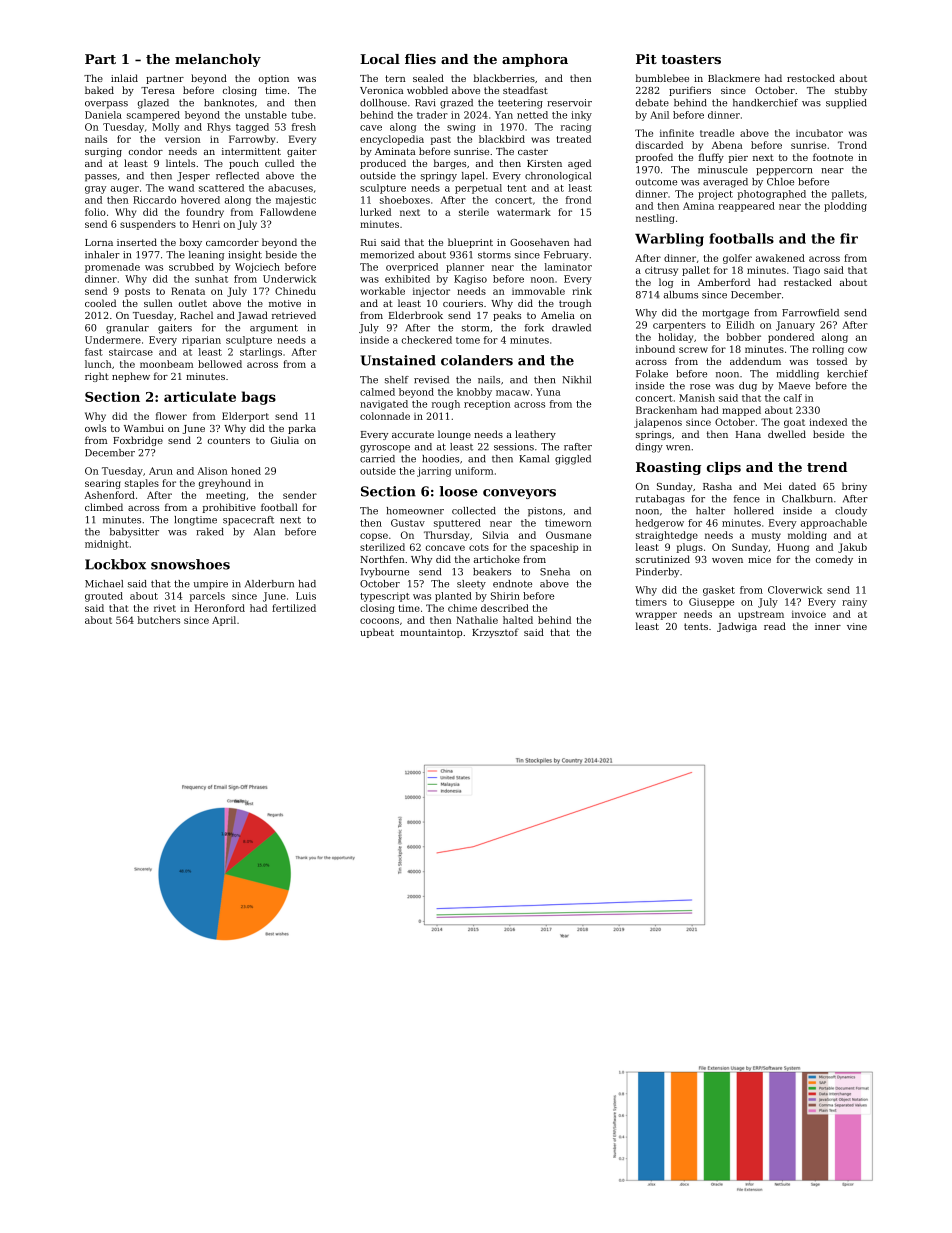 The width and height of the page is (952, 1233). What do you see at coordinates (719, 591) in the page?
I see `gasket` at bounding box center [719, 591].
